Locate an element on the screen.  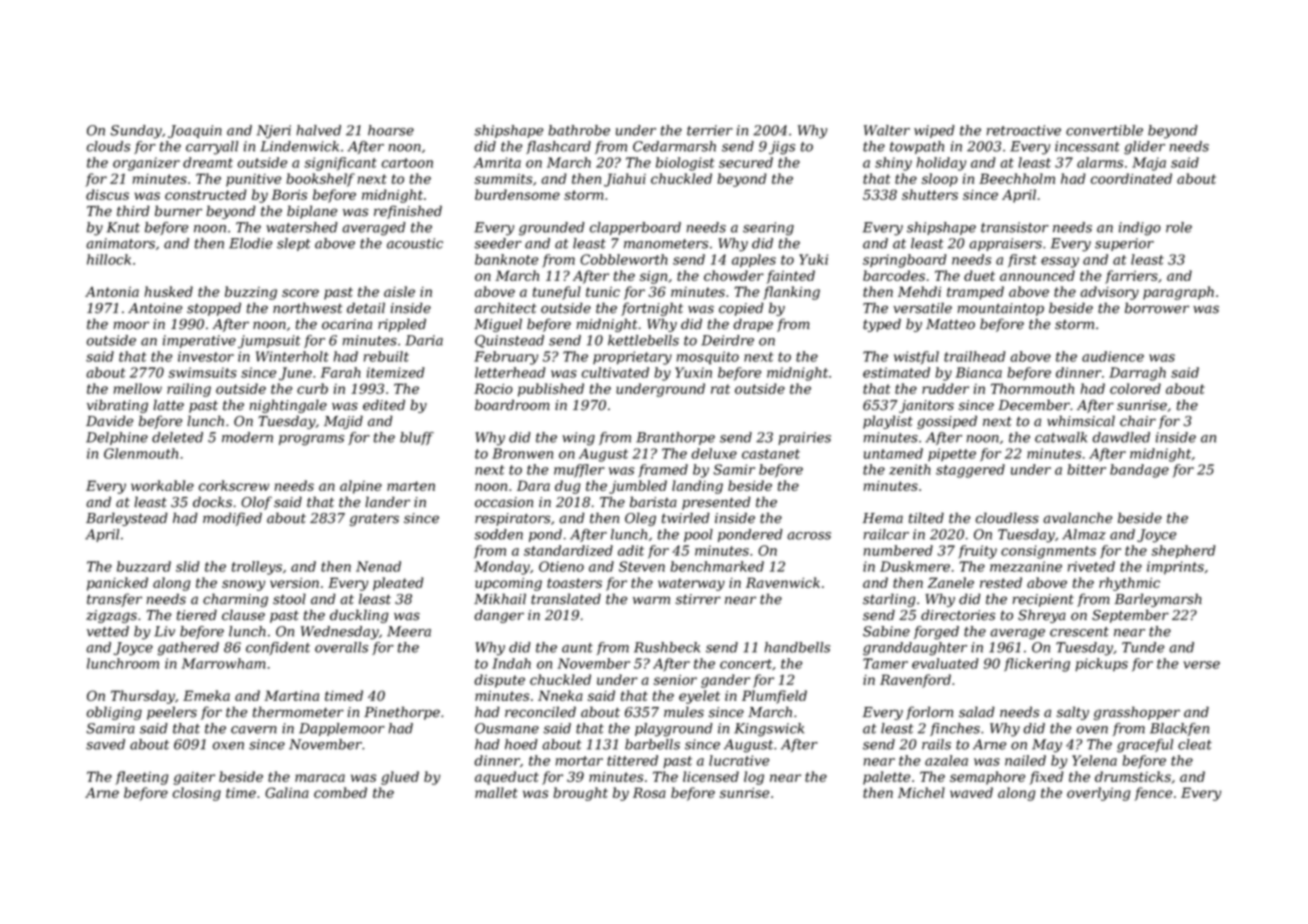
fleeting is located at coordinates (142, 778).
